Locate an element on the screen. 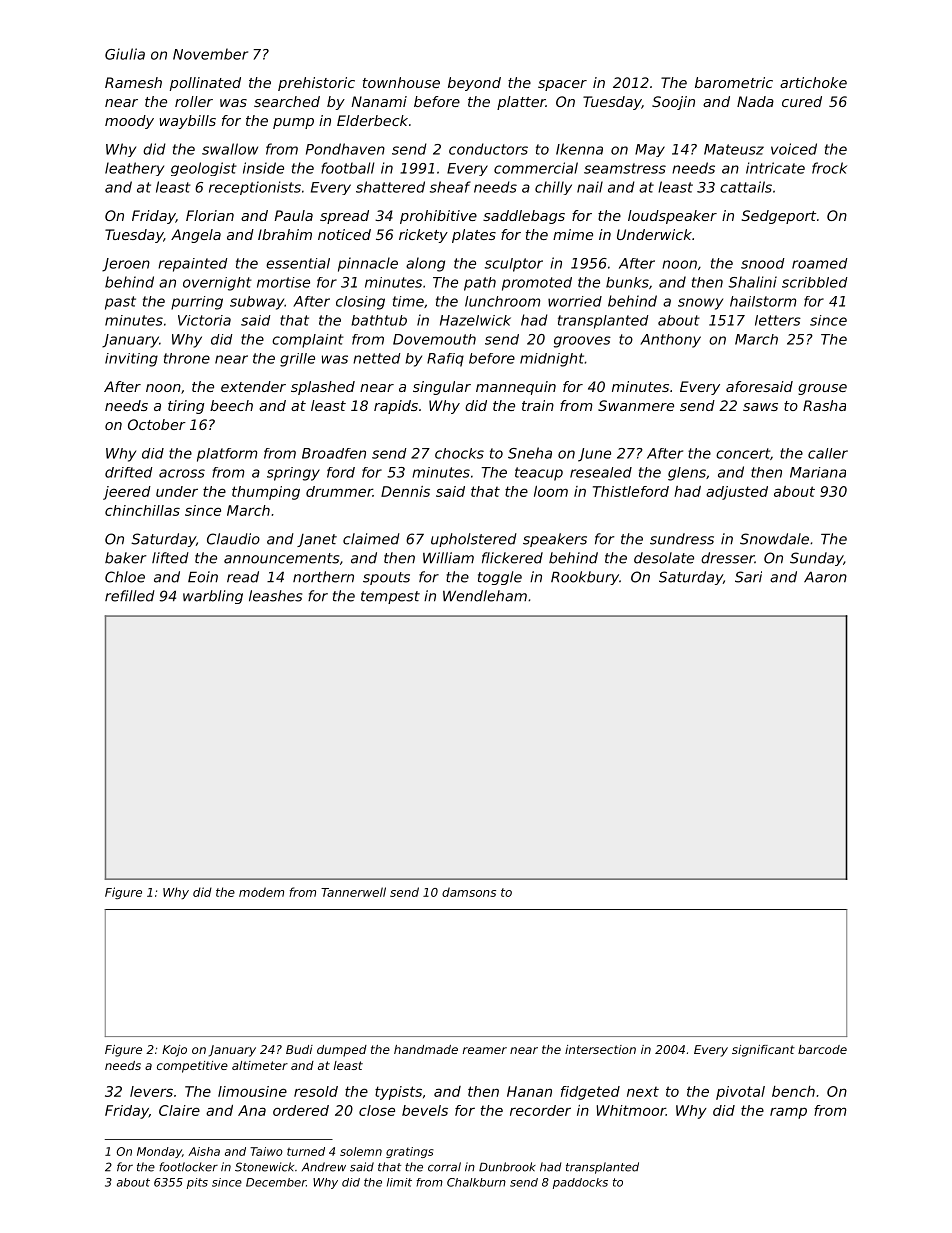 The image size is (952, 1233). saws is located at coordinates (760, 407).
